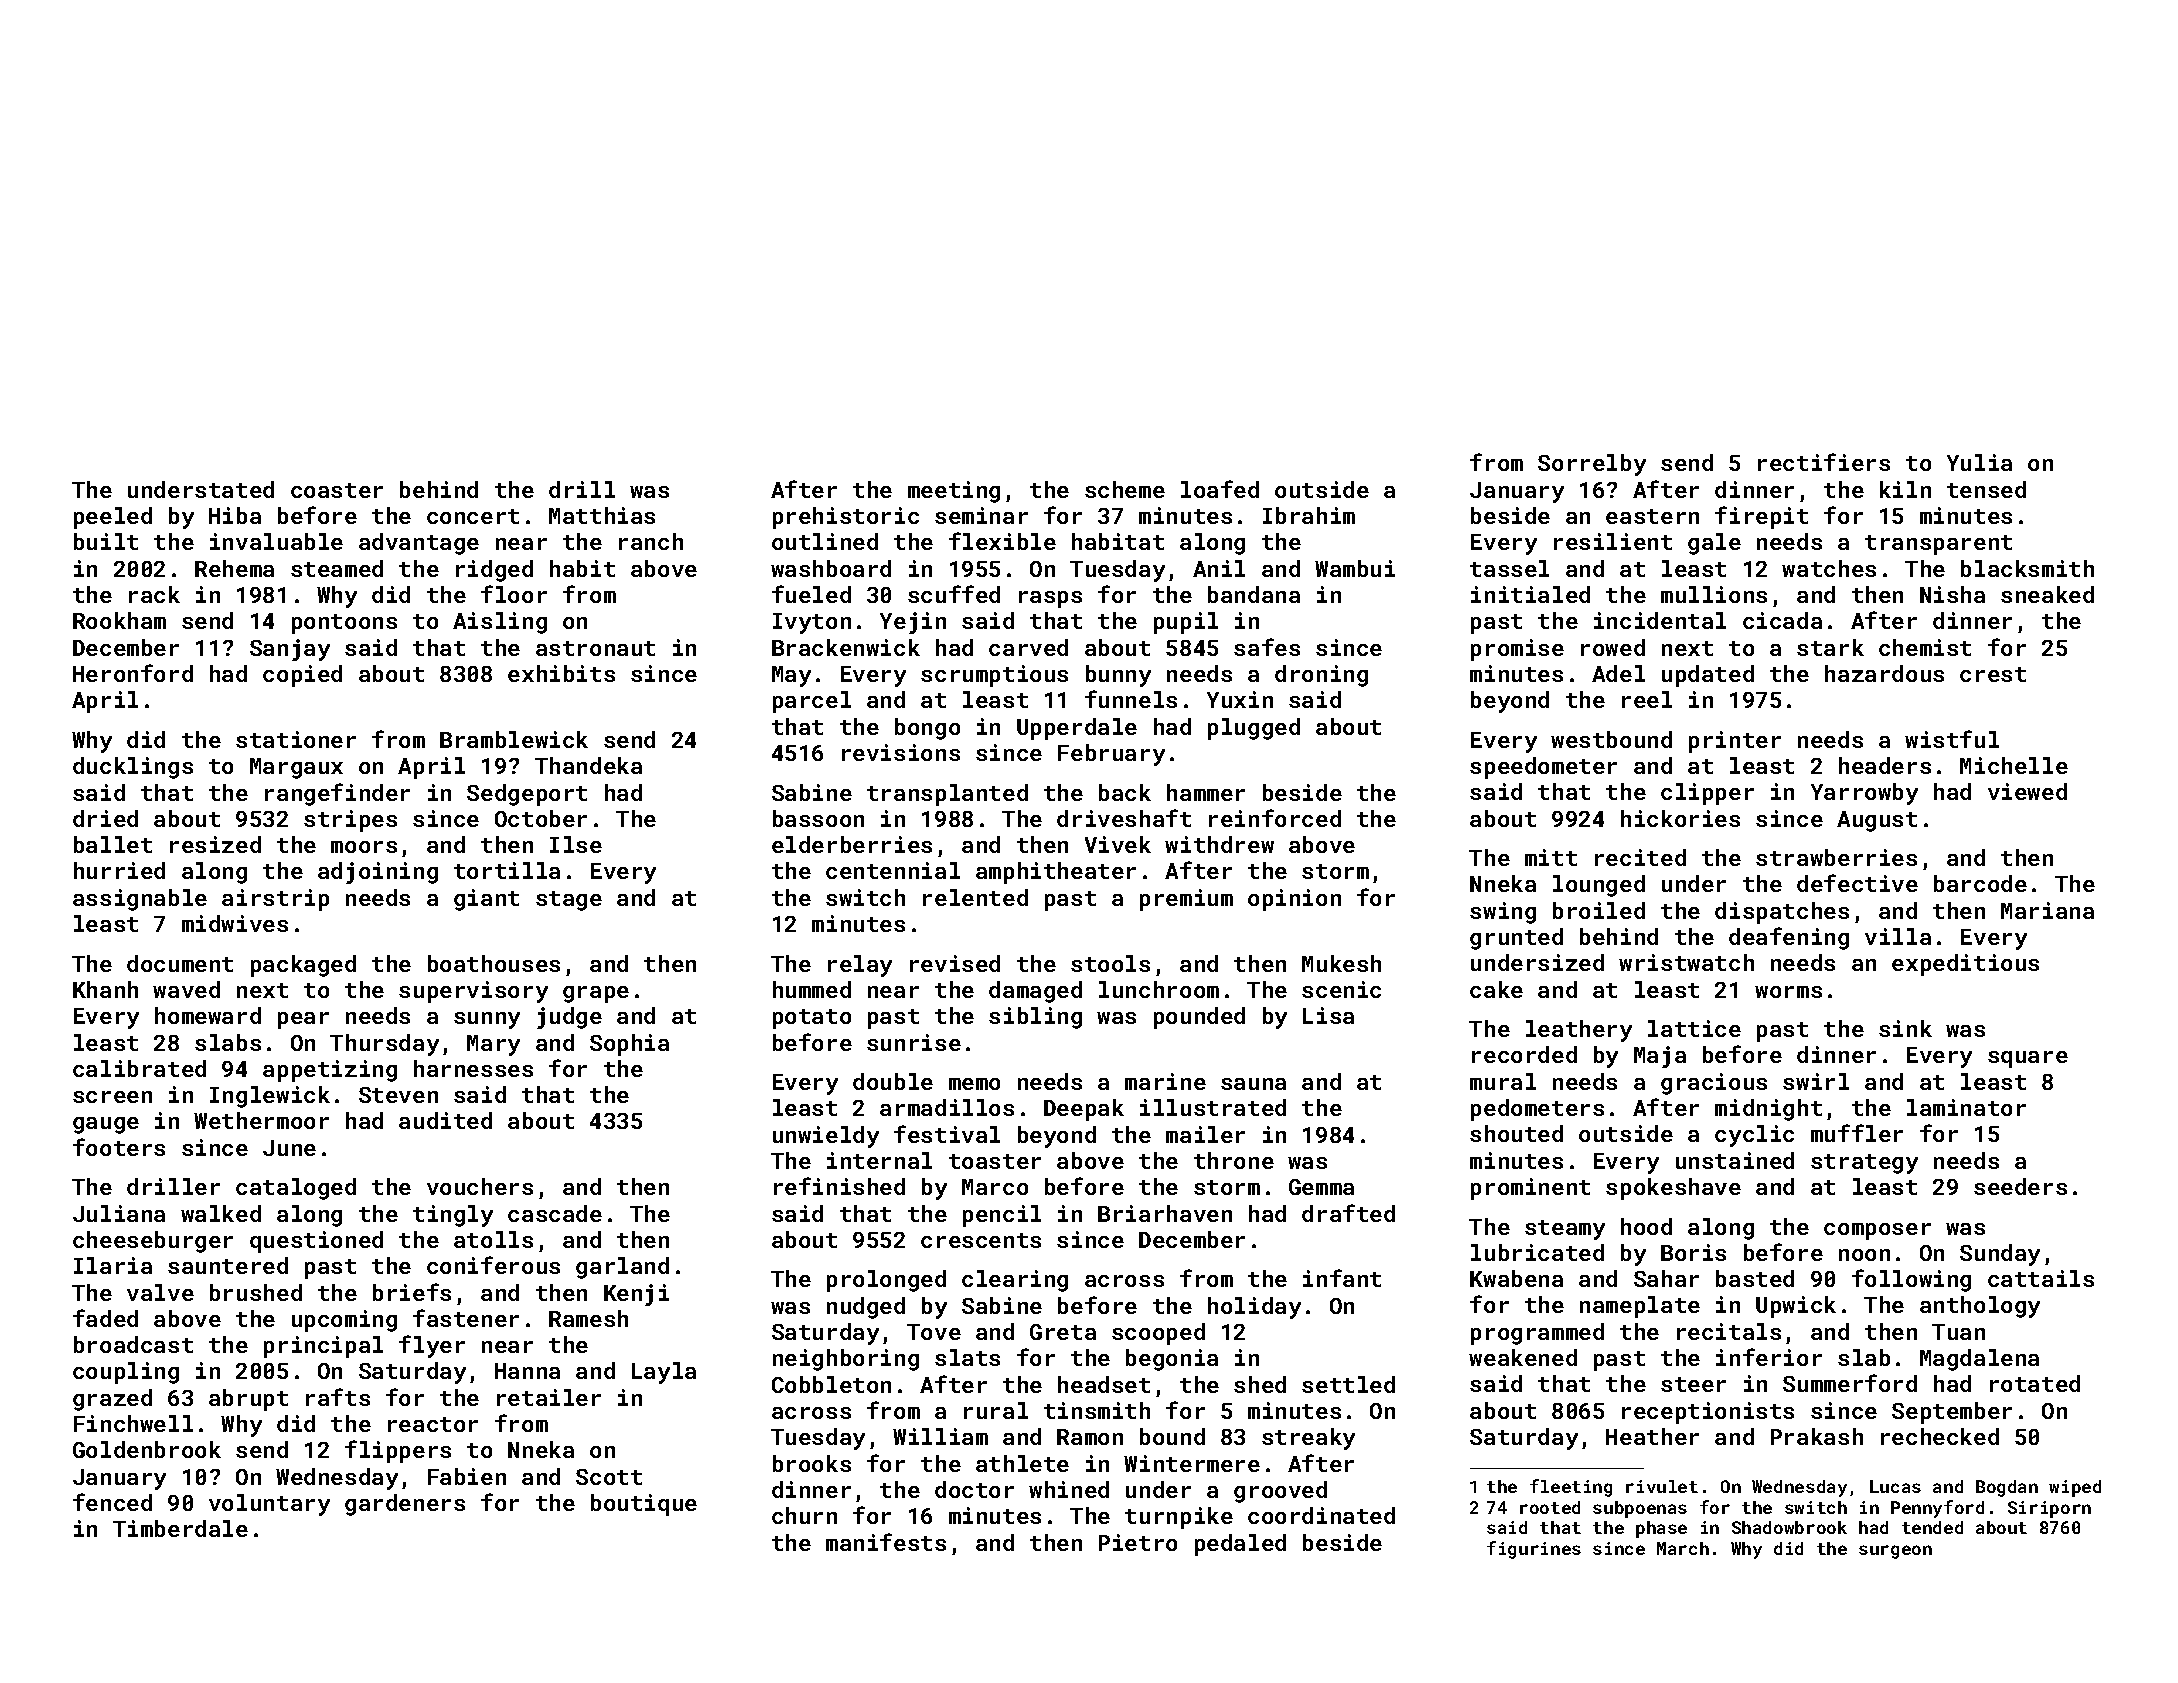  Describe the element at coordinates (1254, 1308) in the image. I see `holiday` at that location.
